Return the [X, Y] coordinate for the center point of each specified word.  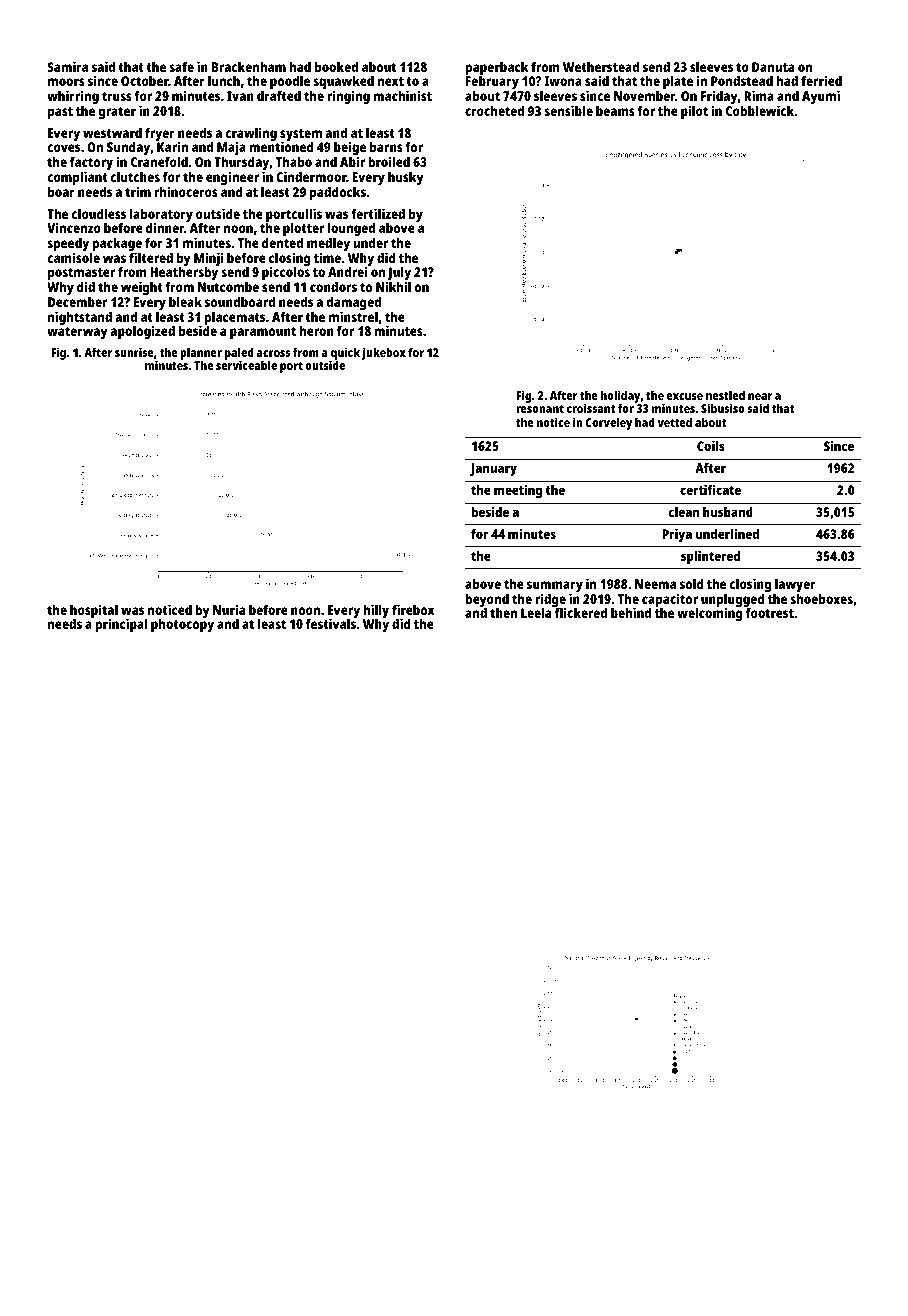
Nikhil [393, 287]
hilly [376, 611]
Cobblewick [760, 110]
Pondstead [742, 80]
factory [91, 163]
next [390, 81]
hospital [94, 611]
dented [282, 243]
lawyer [795, 585]
